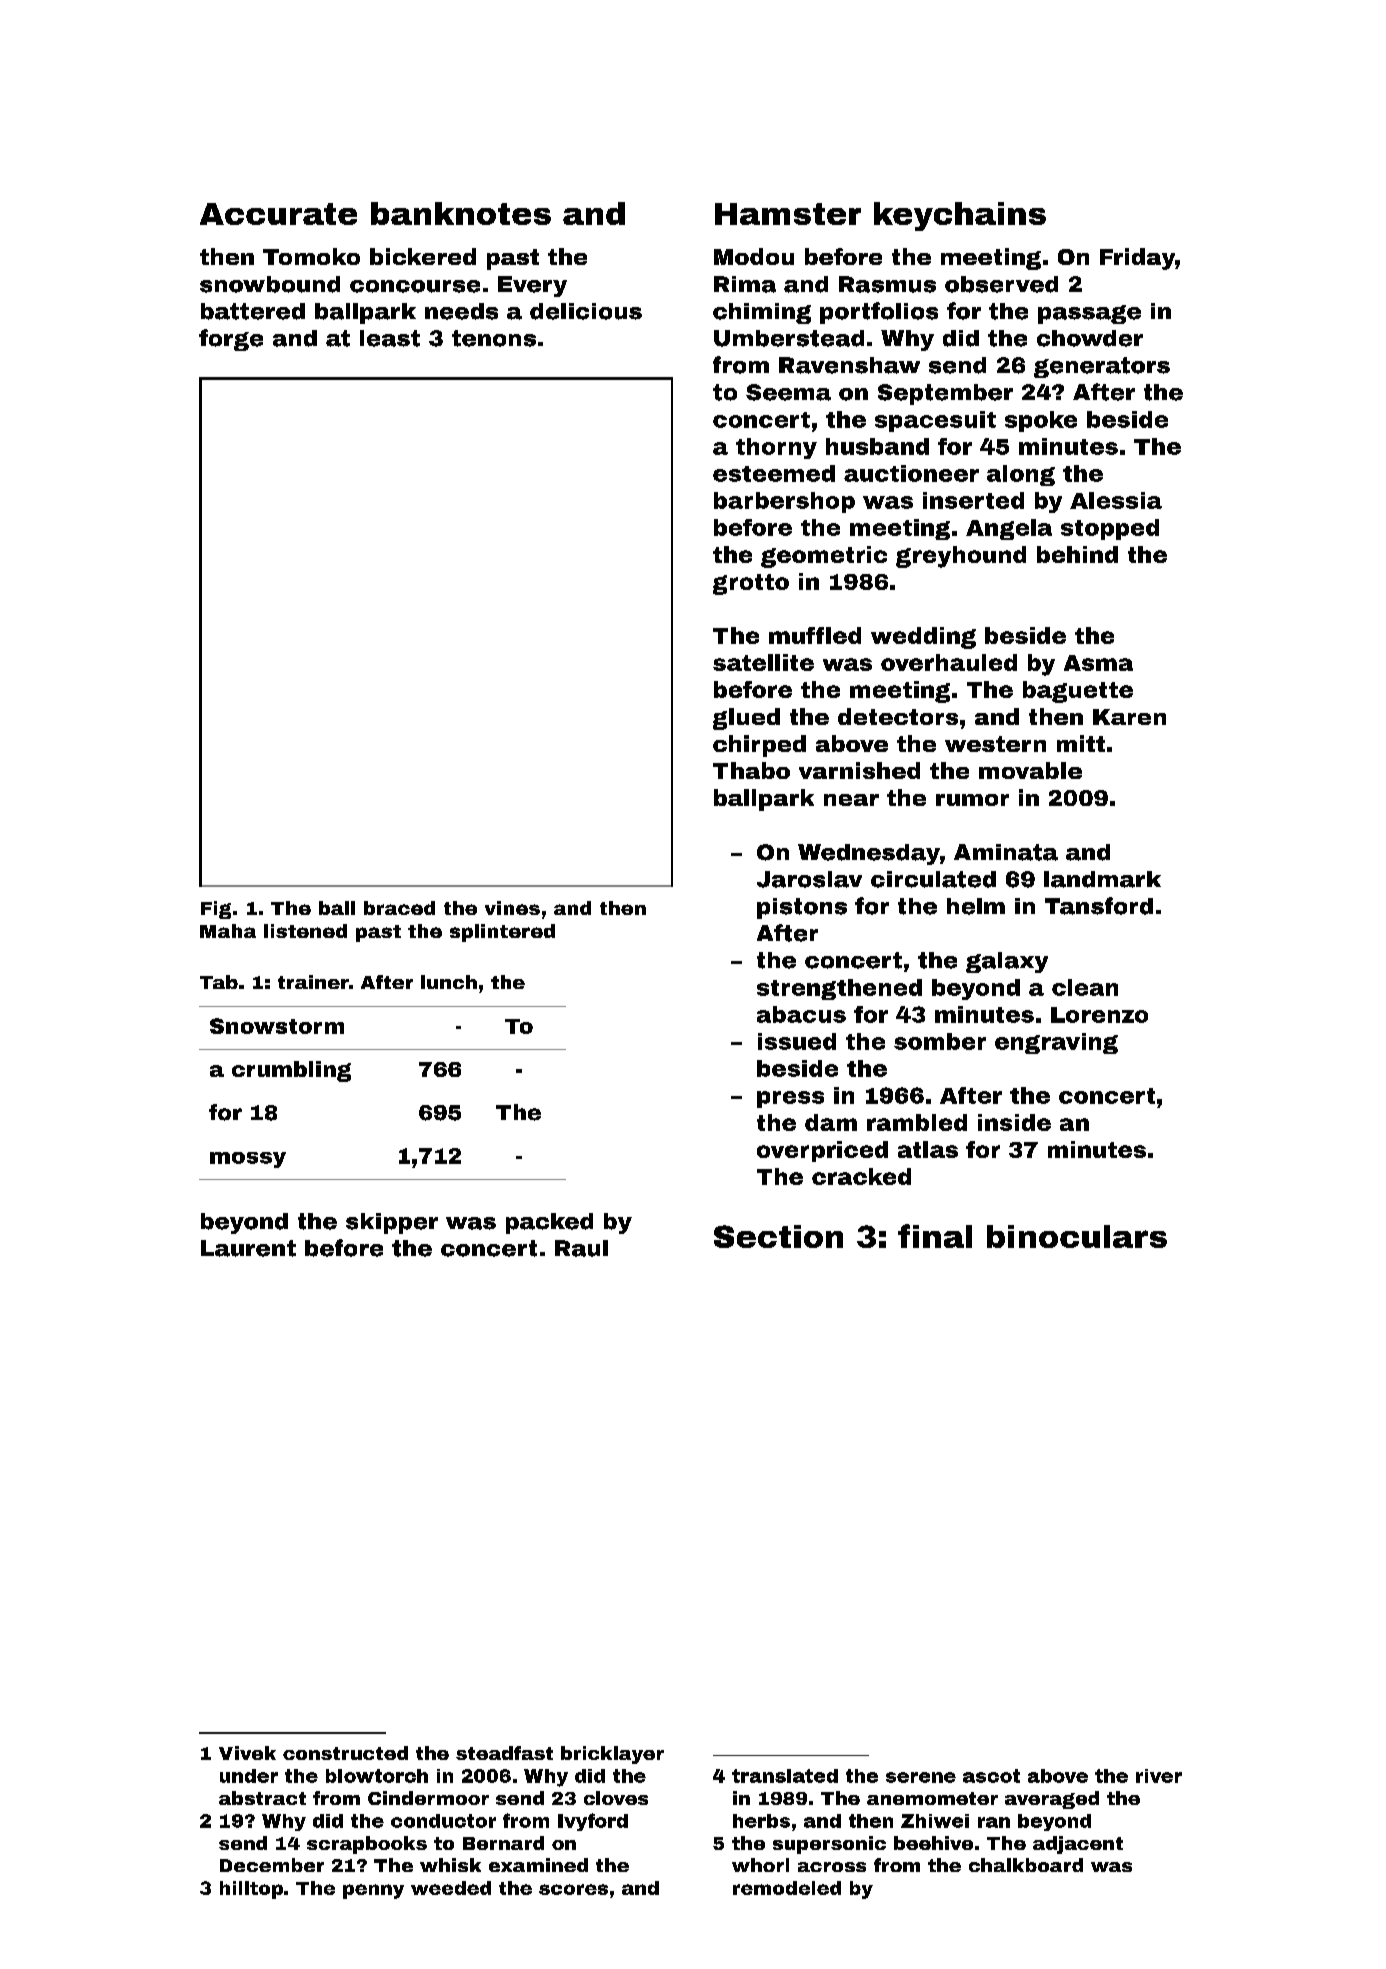 The height and width of the screenshot is (1969, 1386). What do you see at coordinates (262, 1798) in the screenshot?
I see `abstract` at bounding box center [262, 1798].
